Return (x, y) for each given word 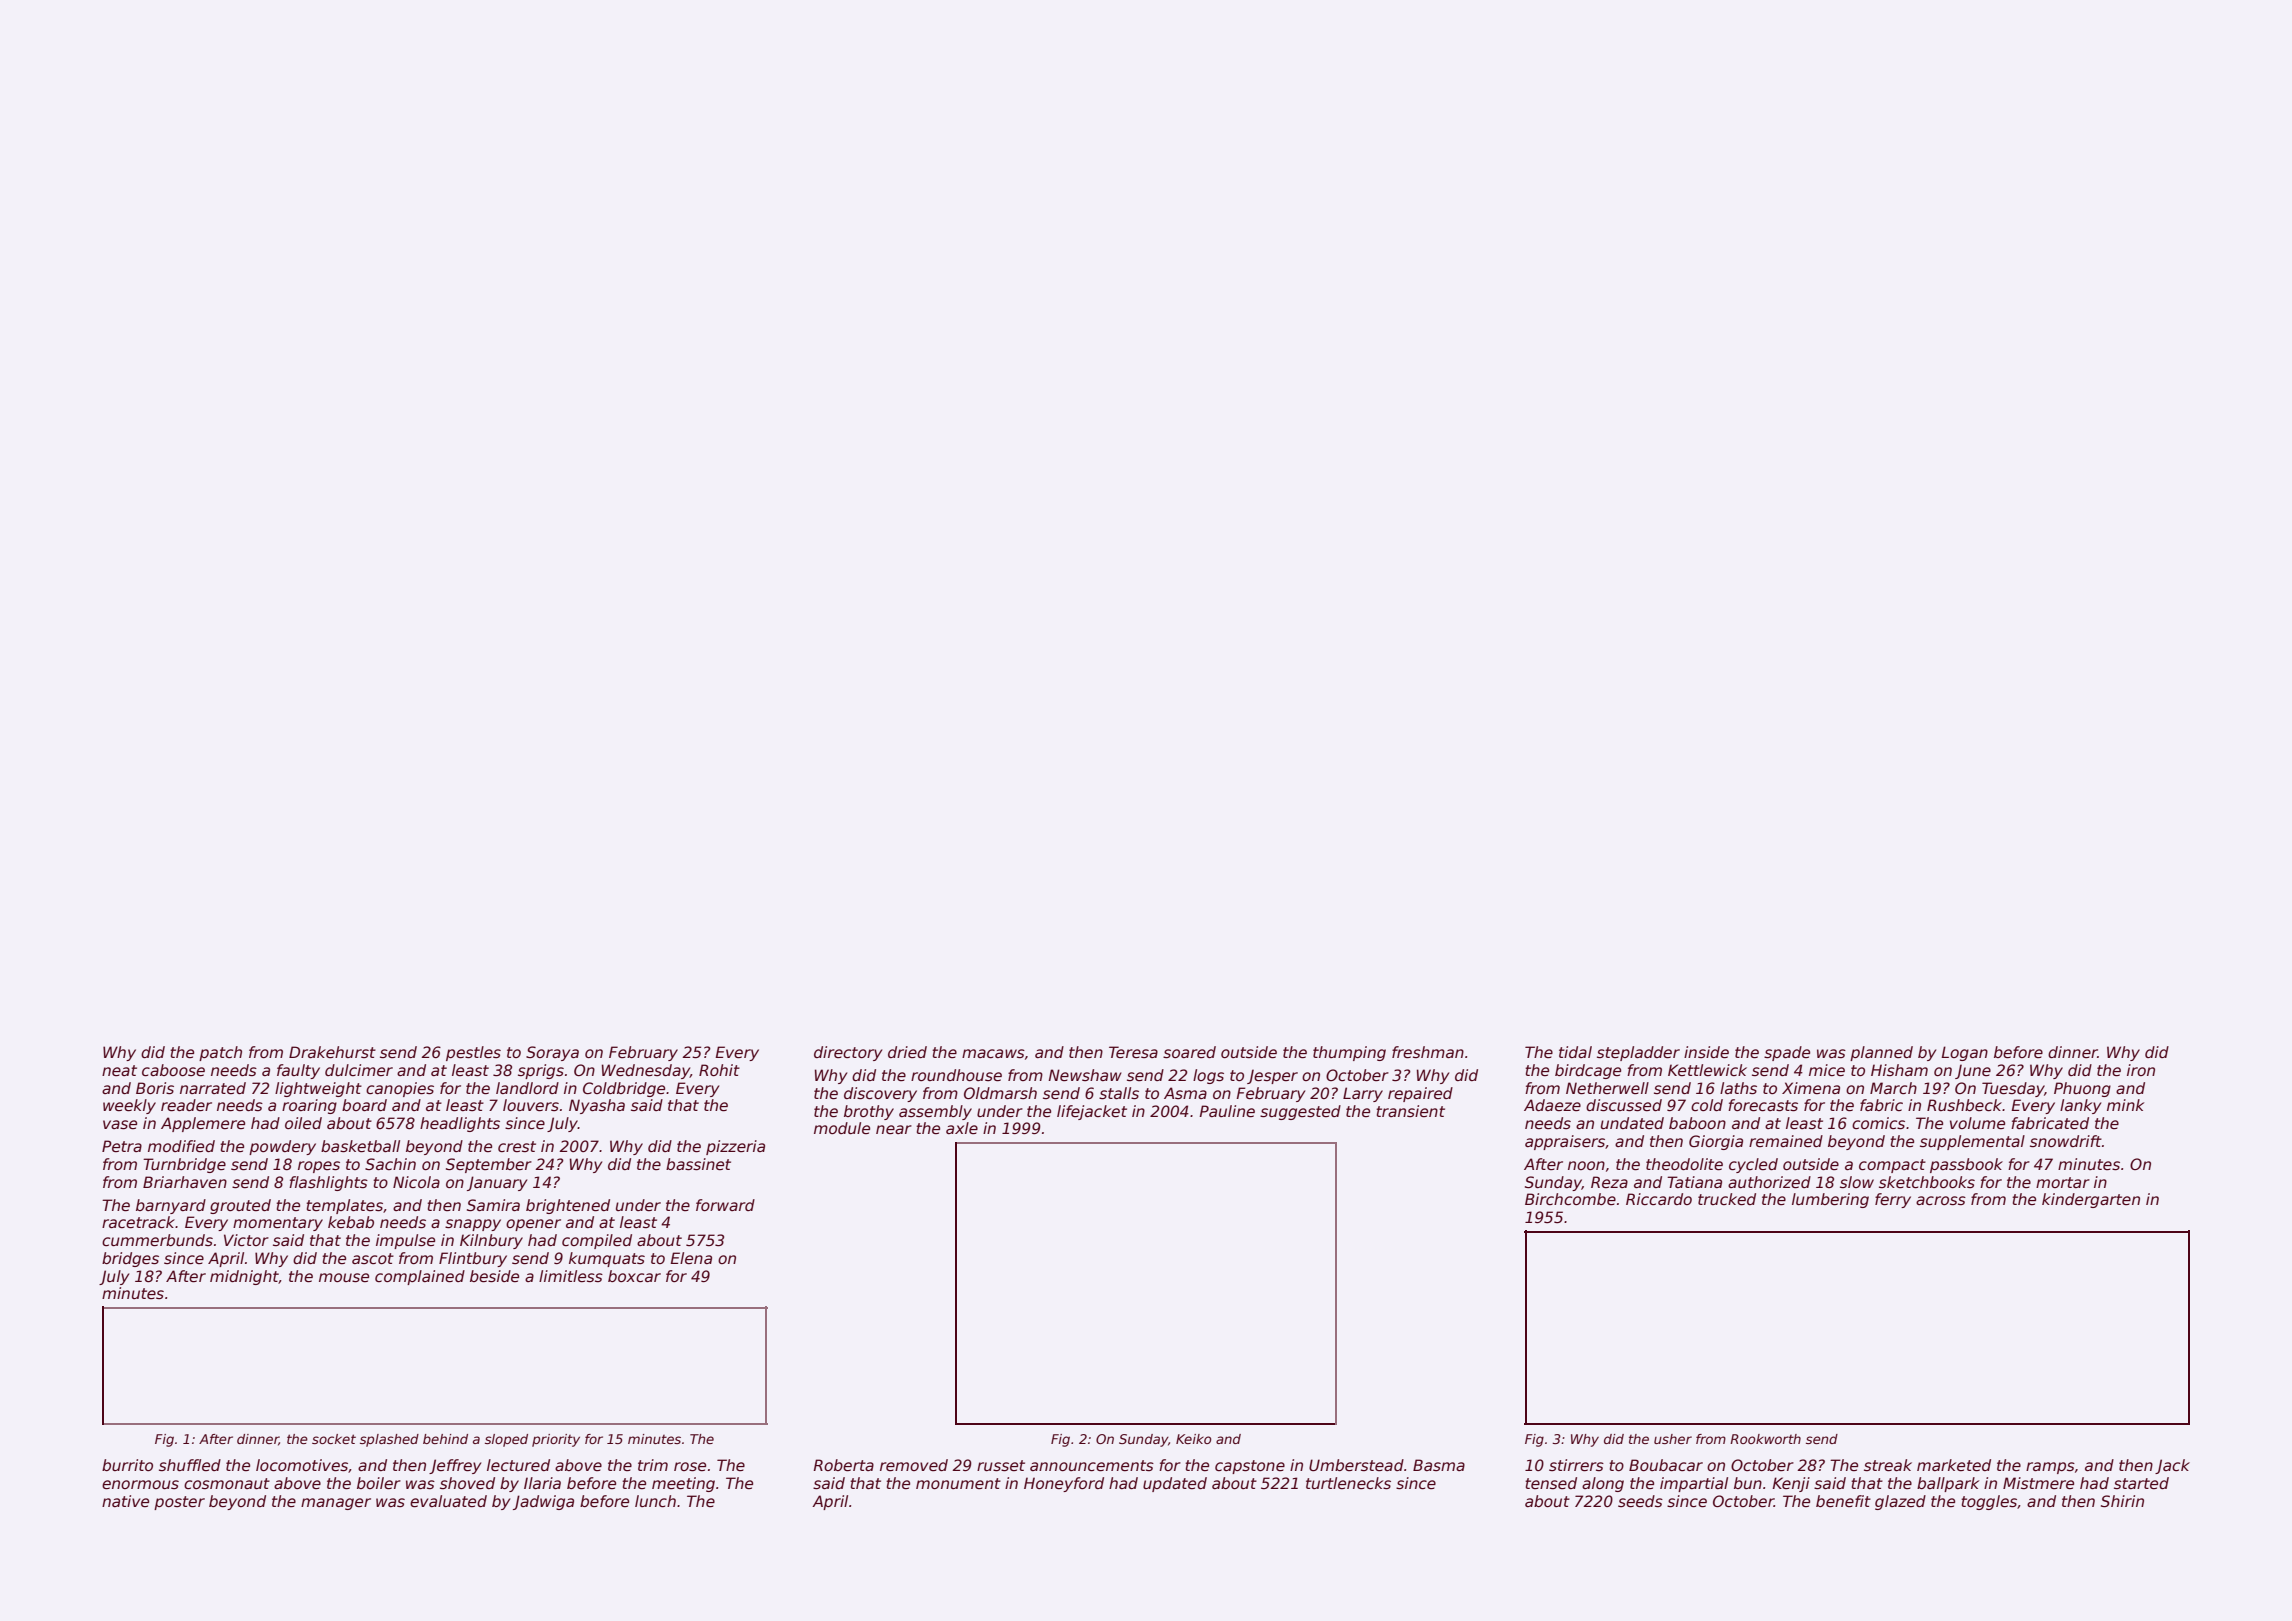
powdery (282, 1147)
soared (1189, 1052)
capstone (1250, 1467)
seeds (1640, 1501)
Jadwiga (543, 1502)
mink (2125, 1105)
